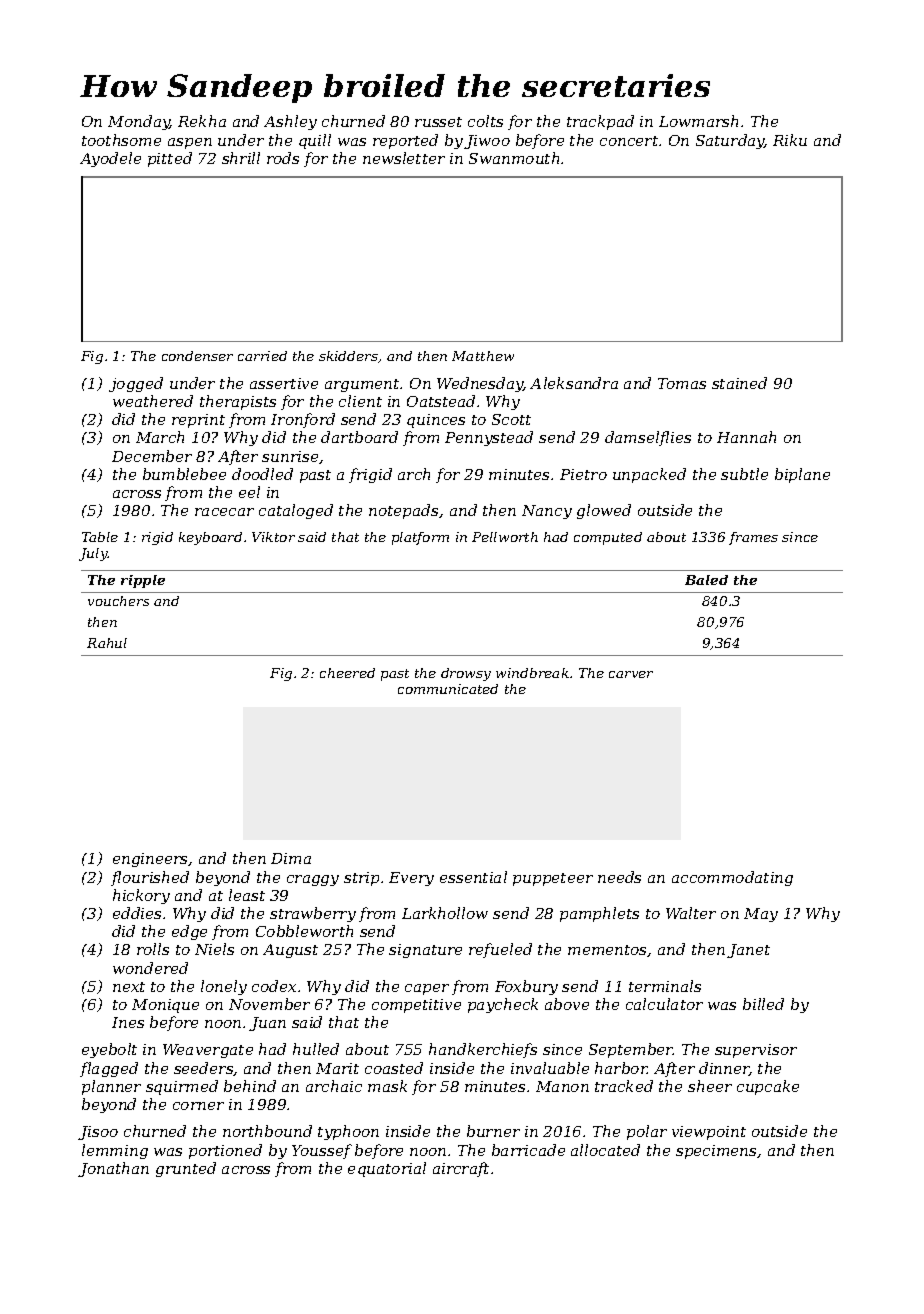  Describe the element at coordinates (466, 674) in the screenshot. I see `drowsy` at that location.
